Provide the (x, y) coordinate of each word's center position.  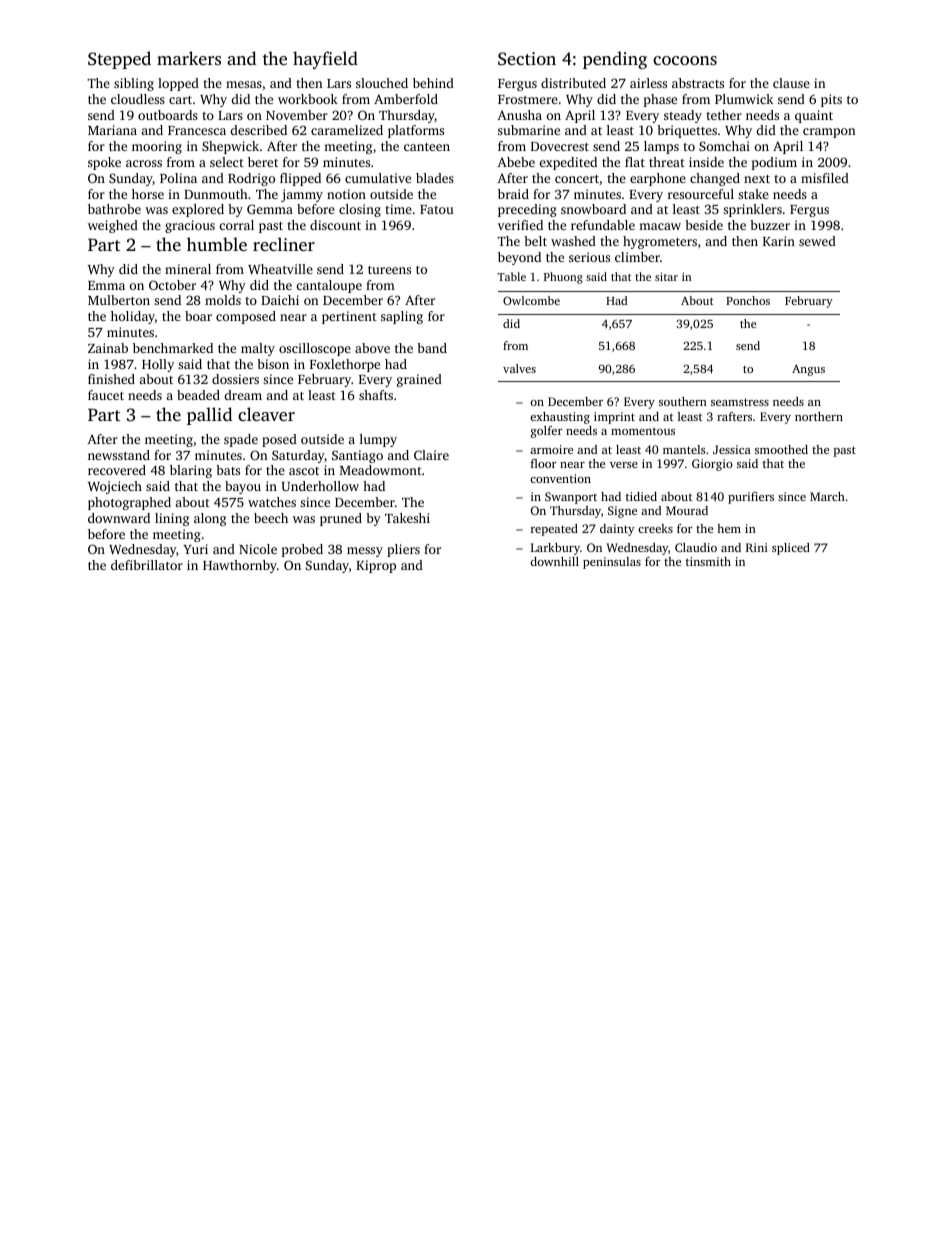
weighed (113, 226)
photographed (129, 503)
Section (527, 59)
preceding (527, 210)
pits (831, 100)
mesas (244, 84)
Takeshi (407, 518)
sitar (666, 276)
